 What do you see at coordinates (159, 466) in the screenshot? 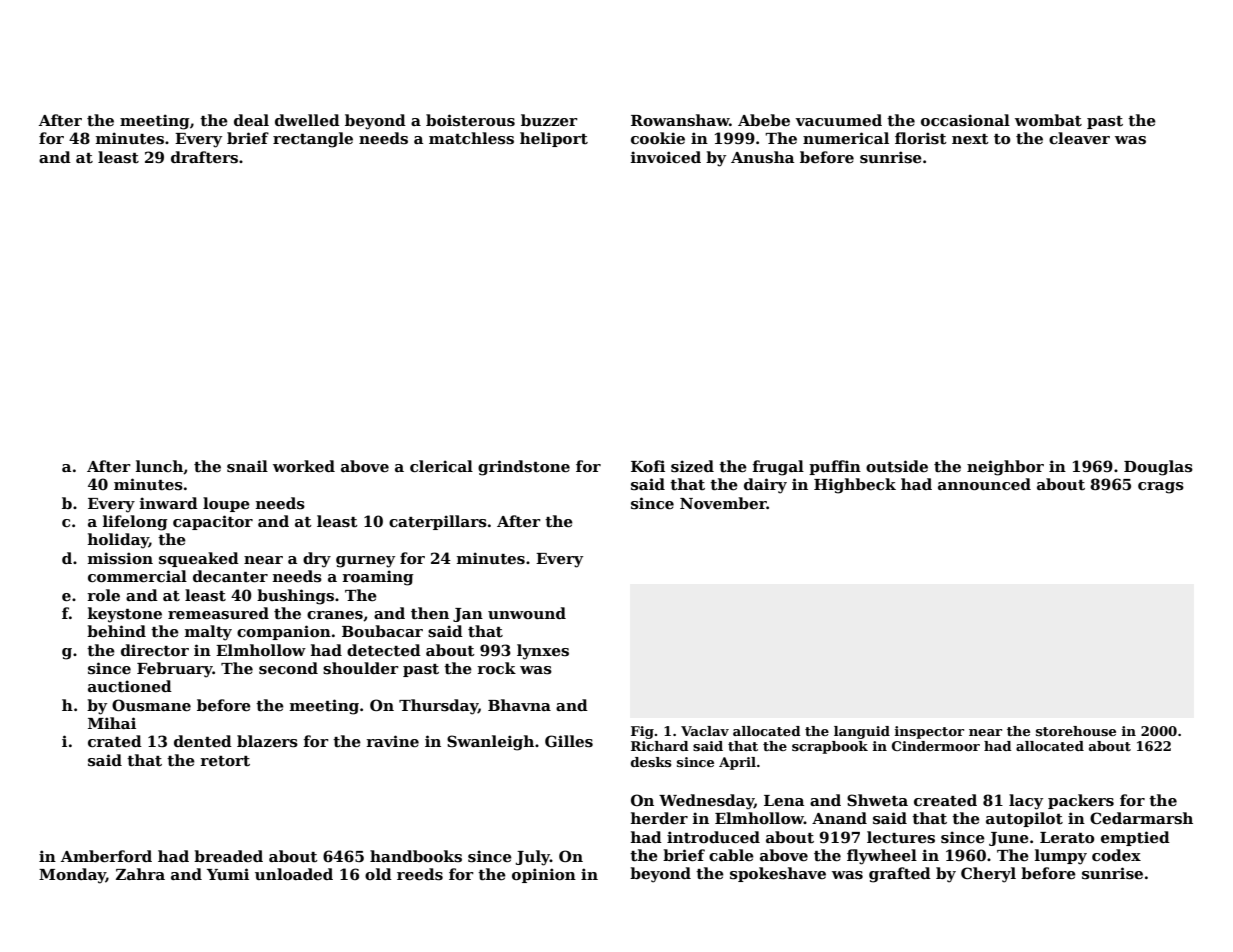
I see `lunch` at bounding box center [159, 466].
